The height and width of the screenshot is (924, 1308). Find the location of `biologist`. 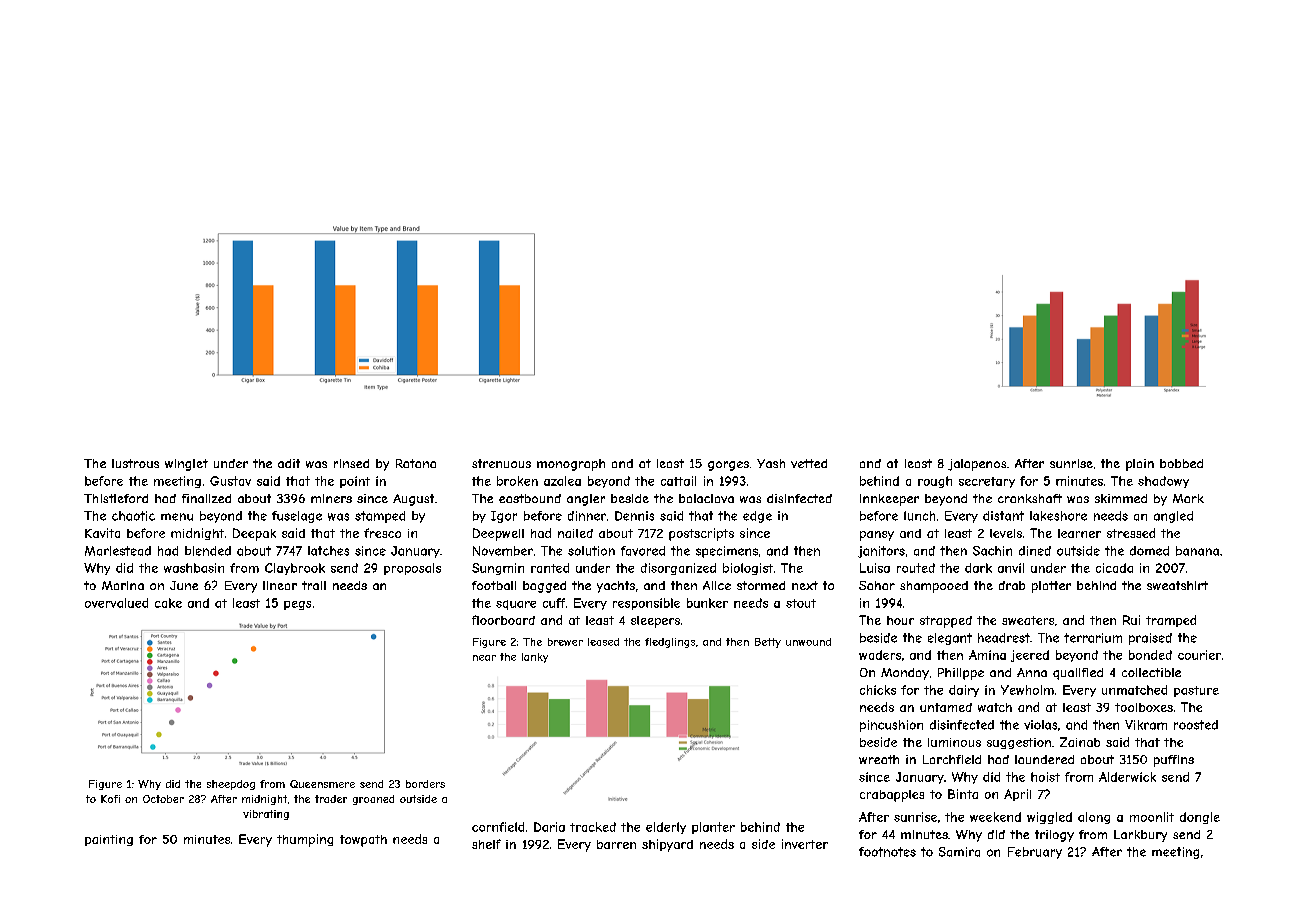

biologist is located at coordinates (748, 569).
